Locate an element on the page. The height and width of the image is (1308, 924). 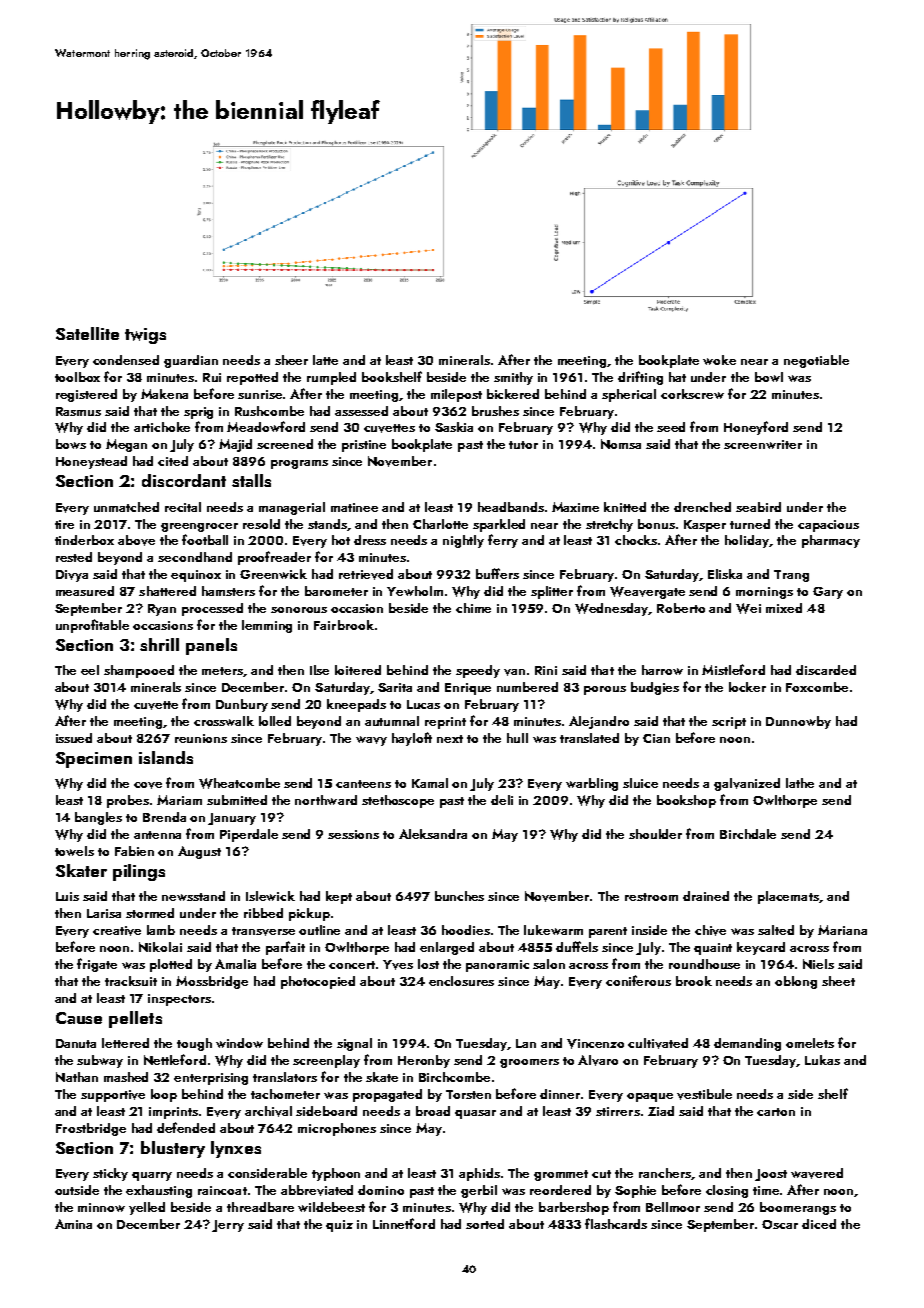
demanding is located at coordinates (747, 1044).
